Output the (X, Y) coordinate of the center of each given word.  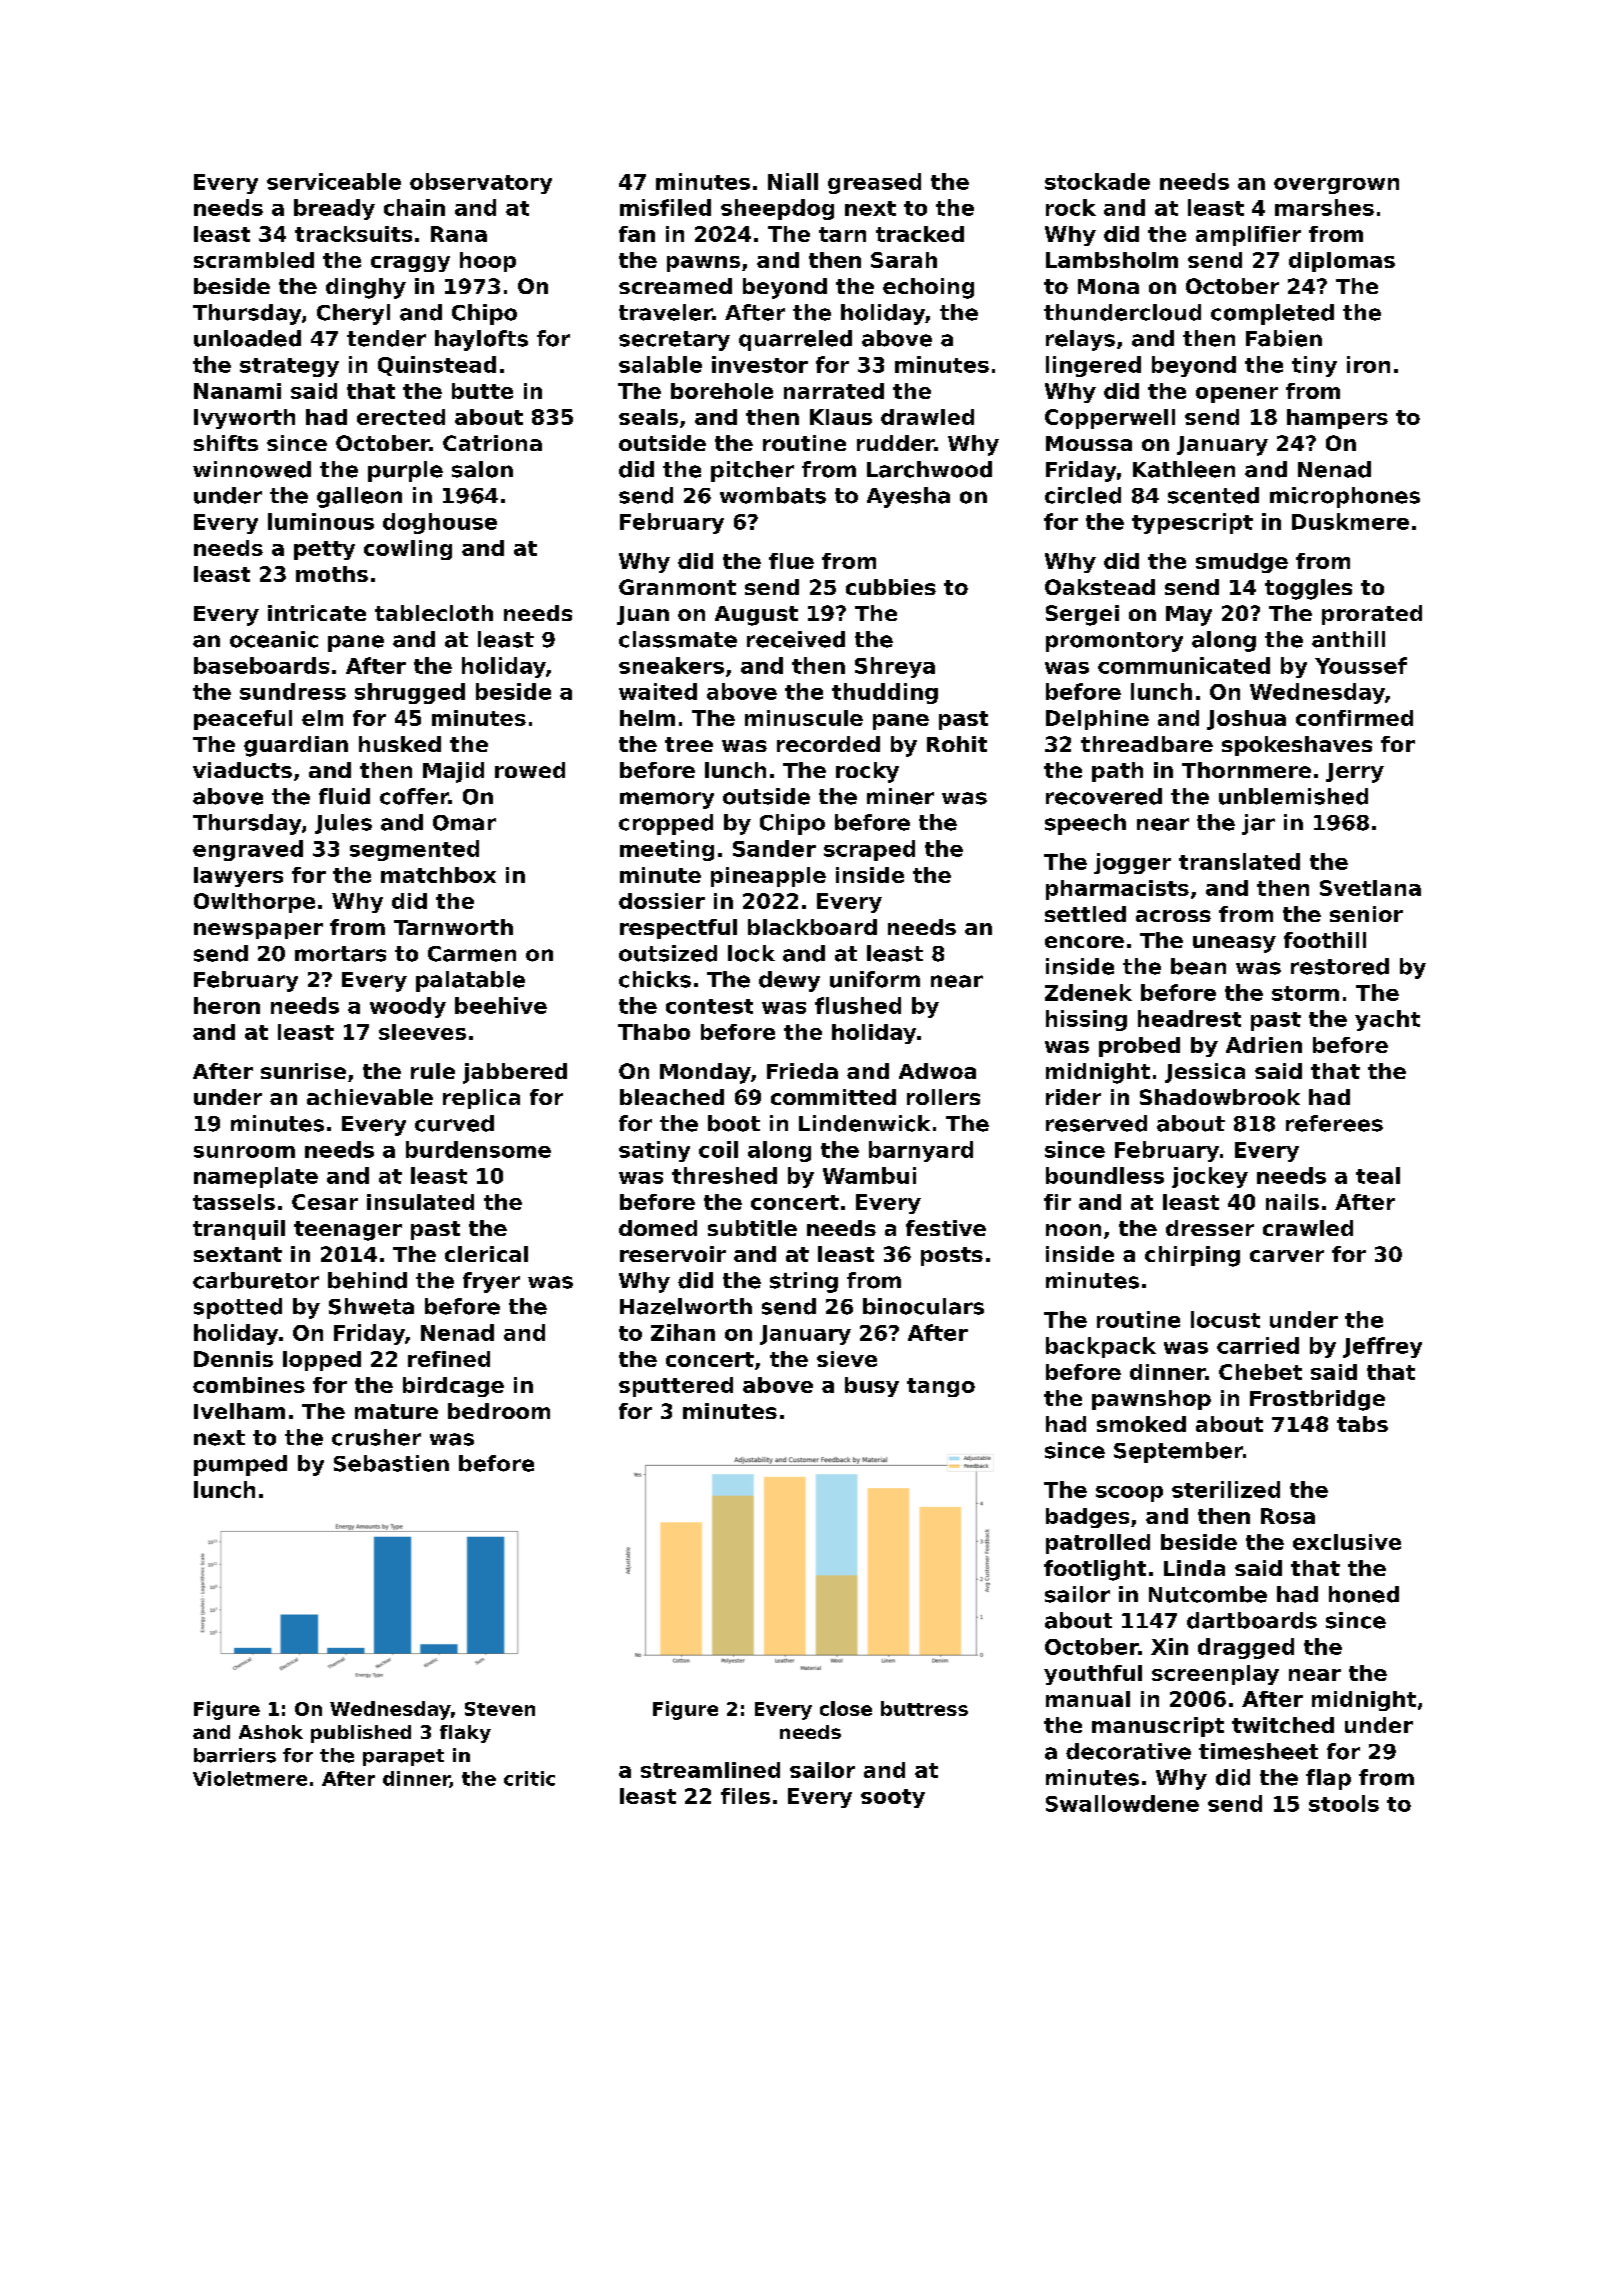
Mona (1108, 286)
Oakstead (1100, 587)
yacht (1387, 1020)
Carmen (472, 954)
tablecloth (434, 613)
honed (1364, 1594)
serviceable (334, 181)
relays (1080, 340)
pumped (240, 1465)
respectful (678, 929)
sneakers (671, 665)
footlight (1095, 1570)
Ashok (271, 1732)
